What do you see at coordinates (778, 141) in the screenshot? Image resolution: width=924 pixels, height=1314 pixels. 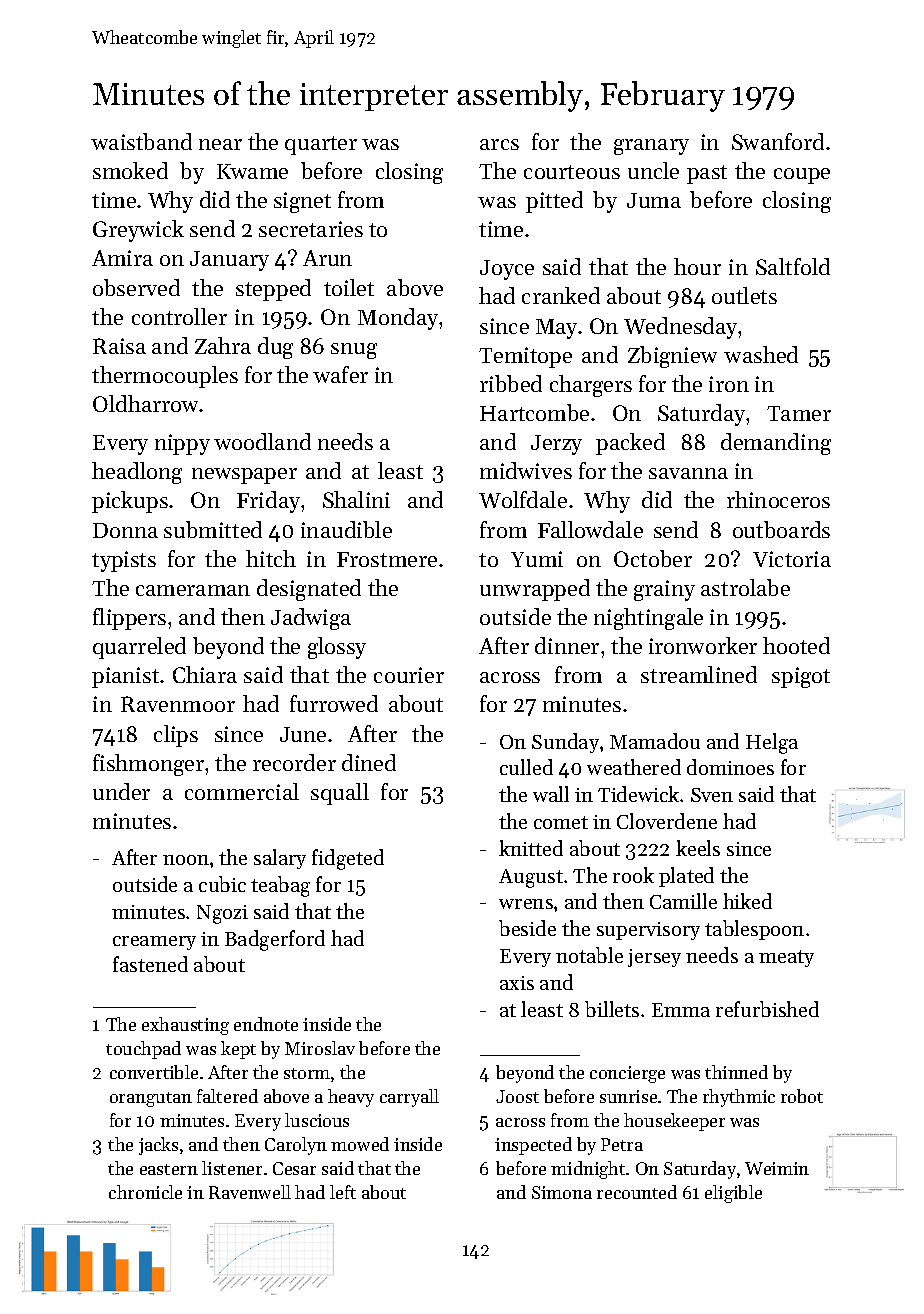 I see `Swanford` at bounding box center [778, 141].
